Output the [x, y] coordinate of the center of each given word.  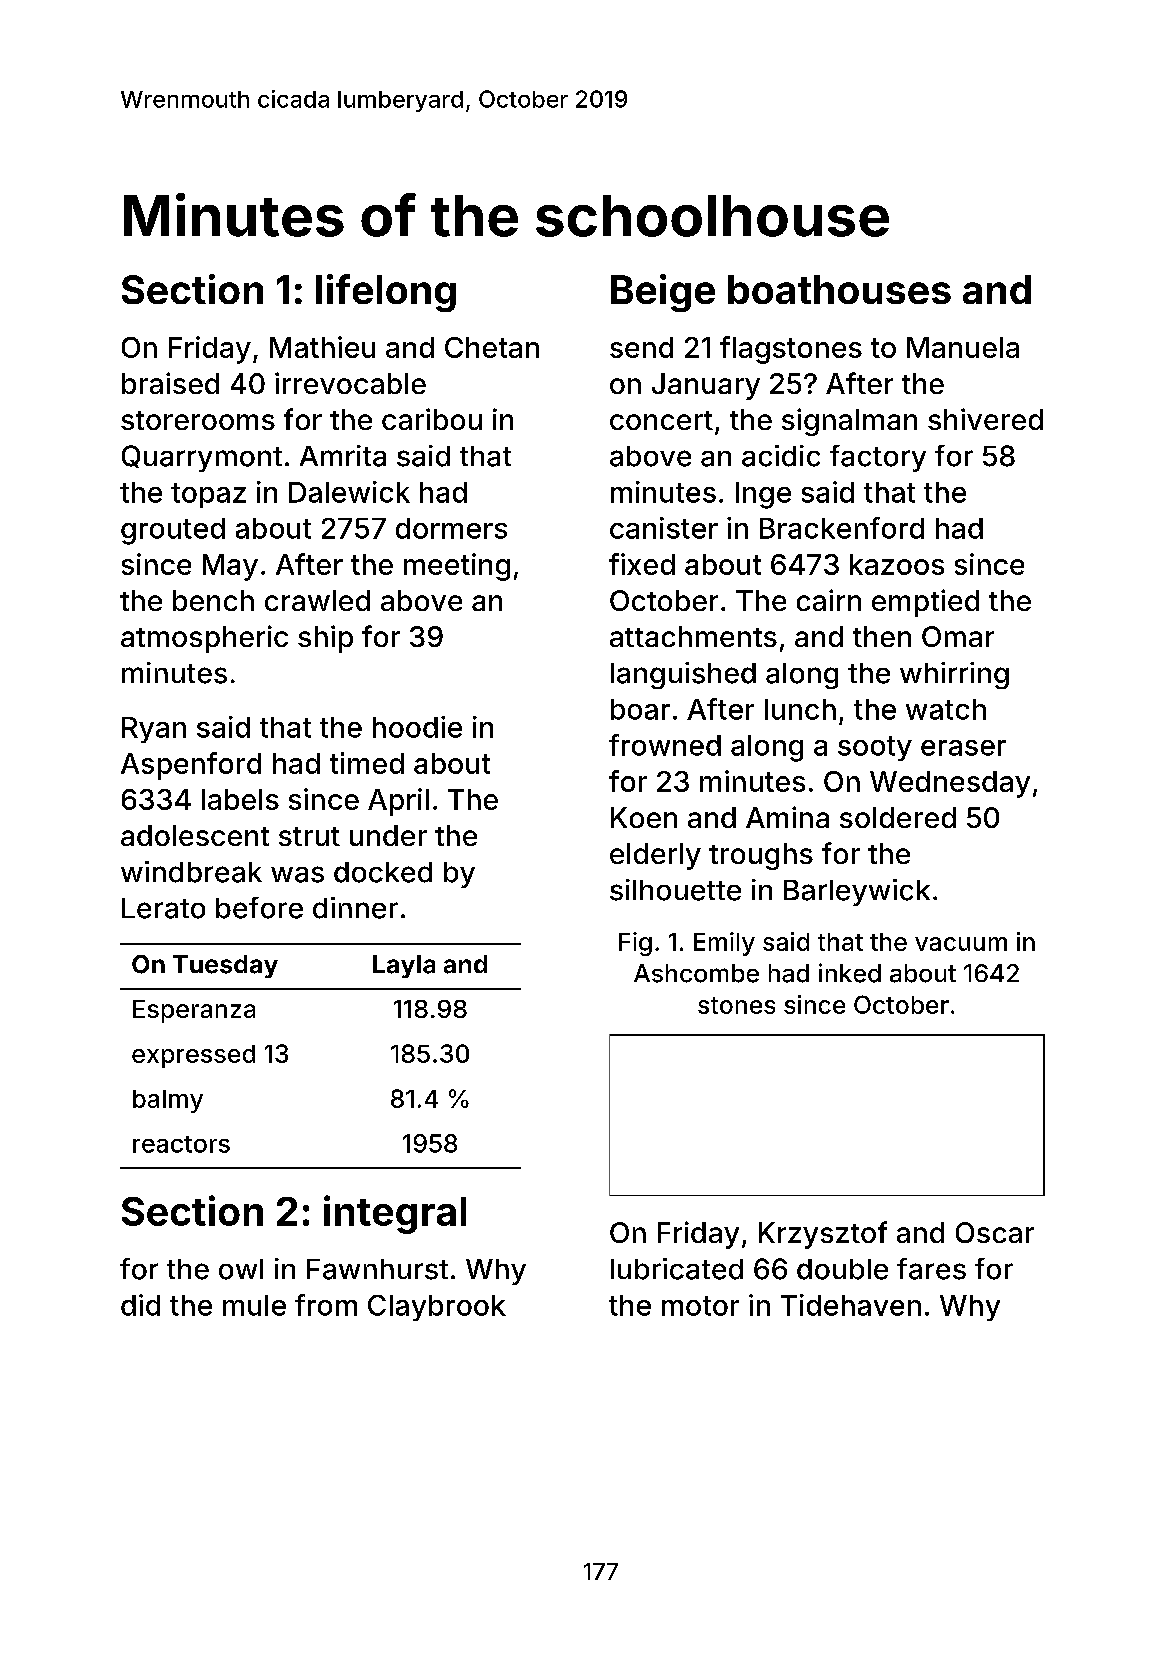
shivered [985, 419]
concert [661, 420]
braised [170, 383]
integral [395, 1214]
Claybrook [437, 1308]
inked [850, 973]
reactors [181, 1144]
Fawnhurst [377, 1269]
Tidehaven [851, 1305]
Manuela [963, 347]
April [398, 802]
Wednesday [950, 784]
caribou [432, 419]
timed [367, 763]
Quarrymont [202, 458]
